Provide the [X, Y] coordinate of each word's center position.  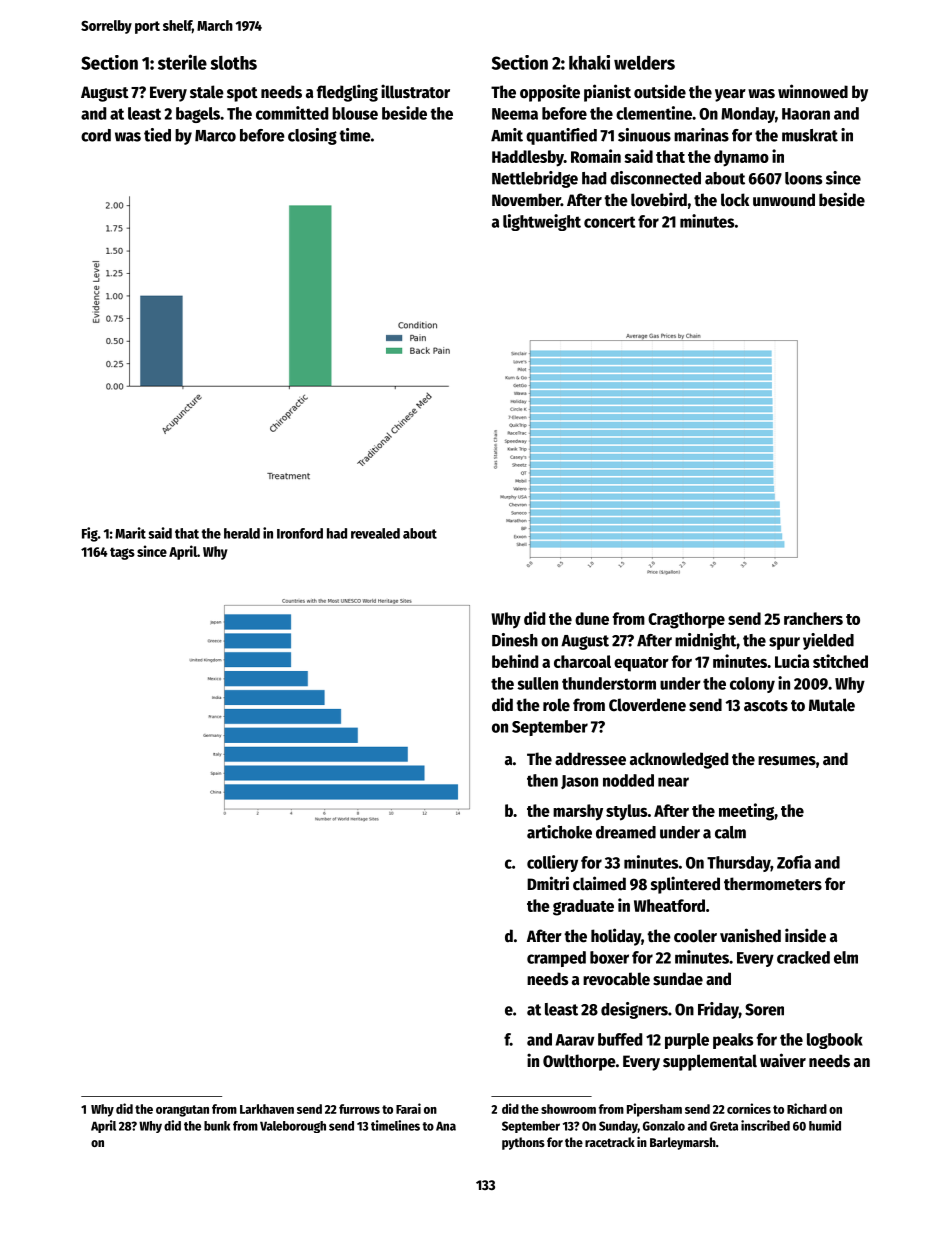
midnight [705, 641]
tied [157, 135]
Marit [130, 533]
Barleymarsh [683, 1143]
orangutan [182, 1111]
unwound [784, 200]
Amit [507, 135]
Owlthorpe [579, 1062]
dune [592, 618]
